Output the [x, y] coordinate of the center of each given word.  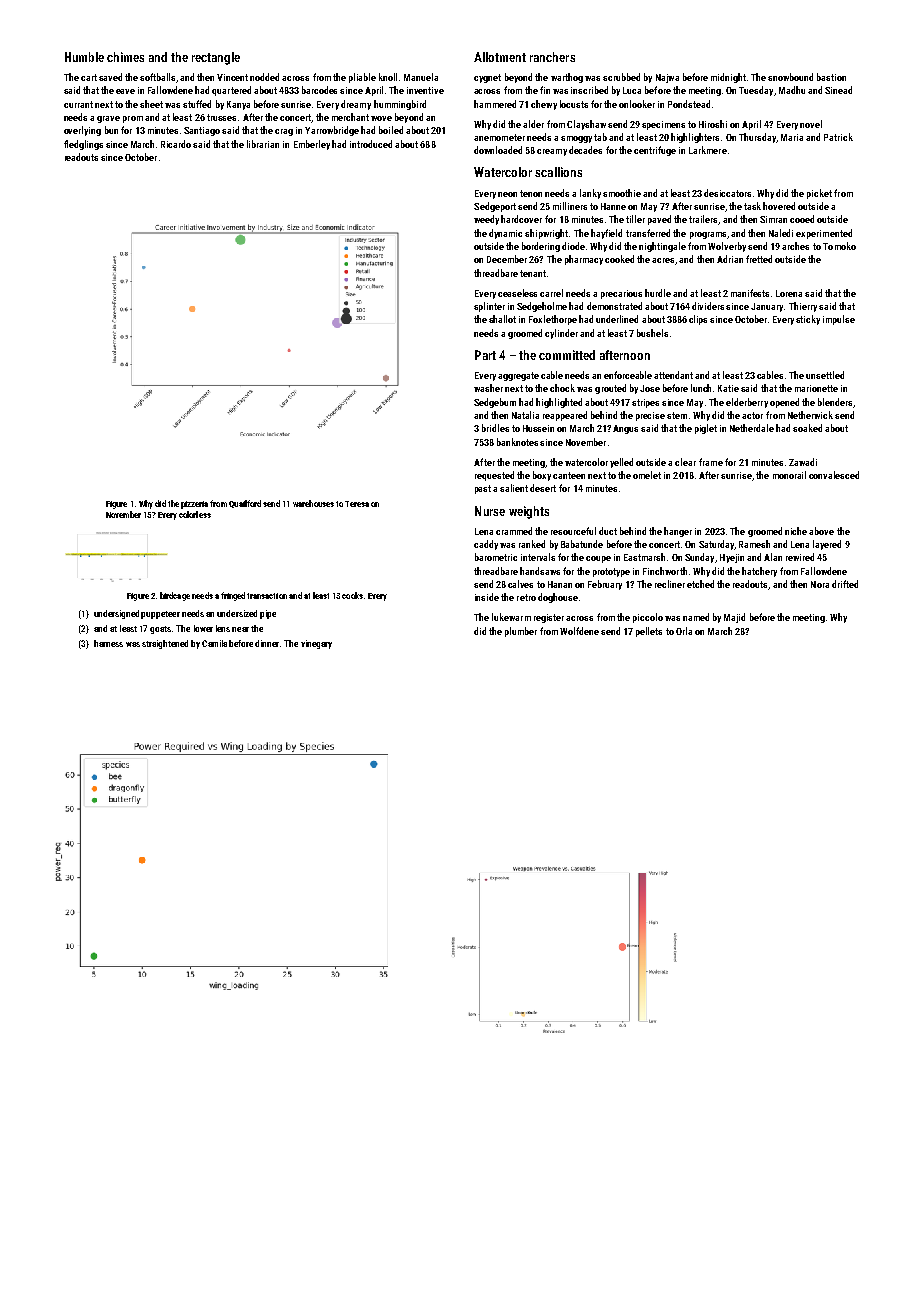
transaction [267, 596]
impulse [839, 320]
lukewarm [511, 617]
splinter [489, 307]
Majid [734, 618]
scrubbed [621, 77]
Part [485, 355]
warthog [567, 78]
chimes [125, 57]
